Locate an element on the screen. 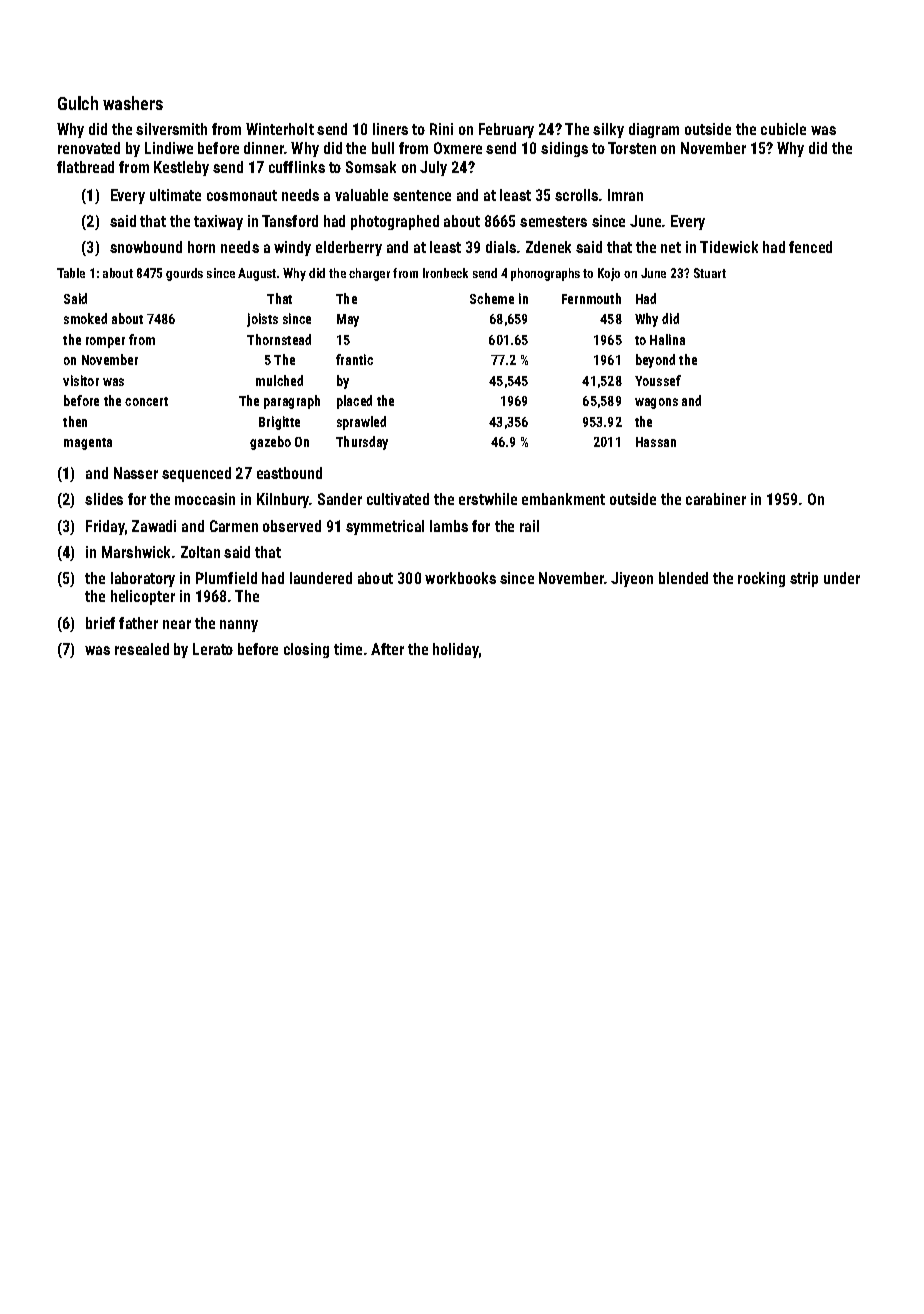 The image size is (924, 1314). moccasin is located at coordinates (205, 499).
